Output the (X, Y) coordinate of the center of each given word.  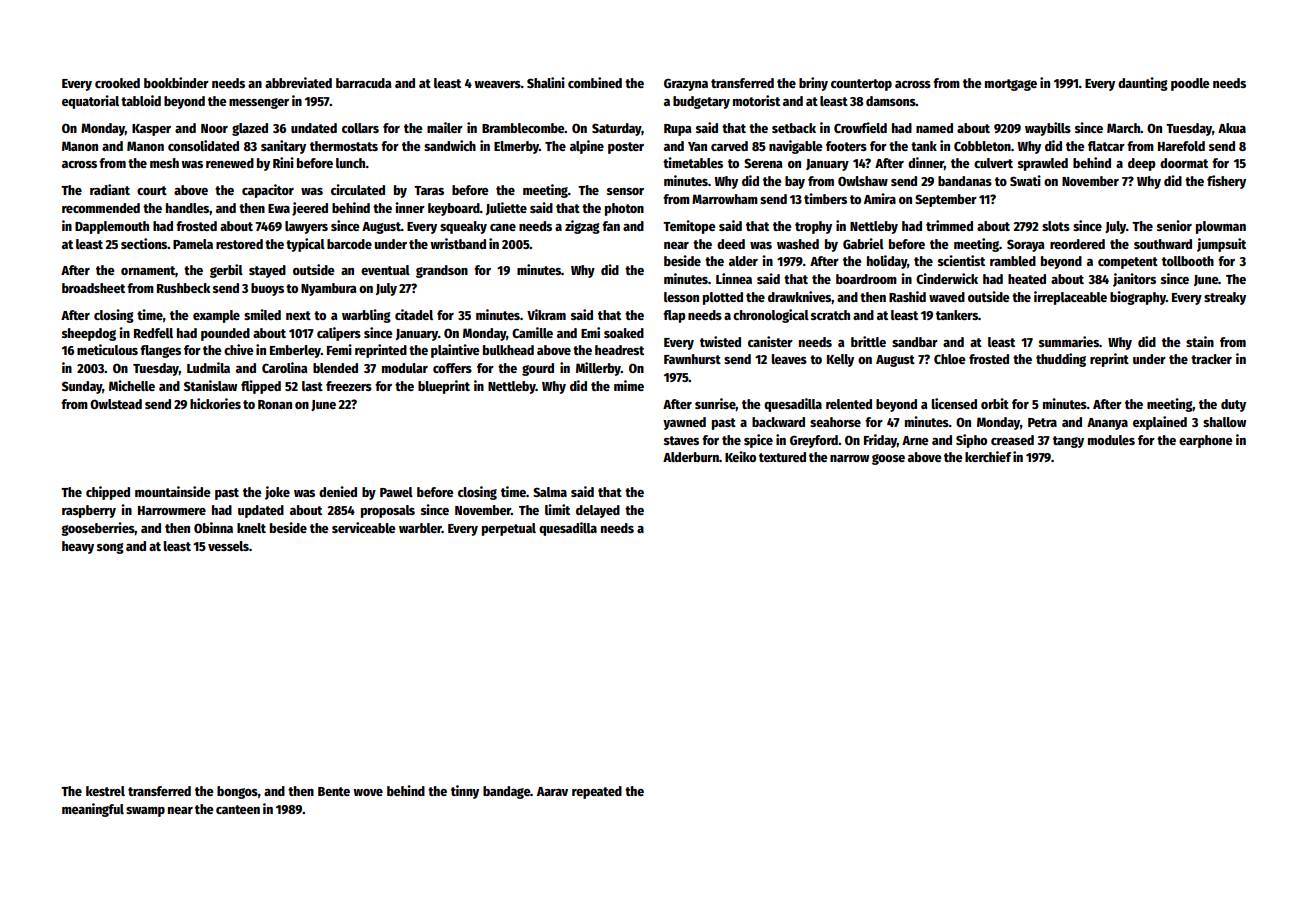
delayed (598, 511)
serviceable (364, 527)
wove (368, 792)
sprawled (1043, 164)
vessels (228, 546)
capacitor (268, 191)
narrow (849, 458)
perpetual (509, 529)
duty (1233, 405)
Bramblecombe (523, 128)
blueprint (444, 387)
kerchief (988, 456)
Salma (550, 492)
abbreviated (298, 82)
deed (731, 244)
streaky (1225, 298)
